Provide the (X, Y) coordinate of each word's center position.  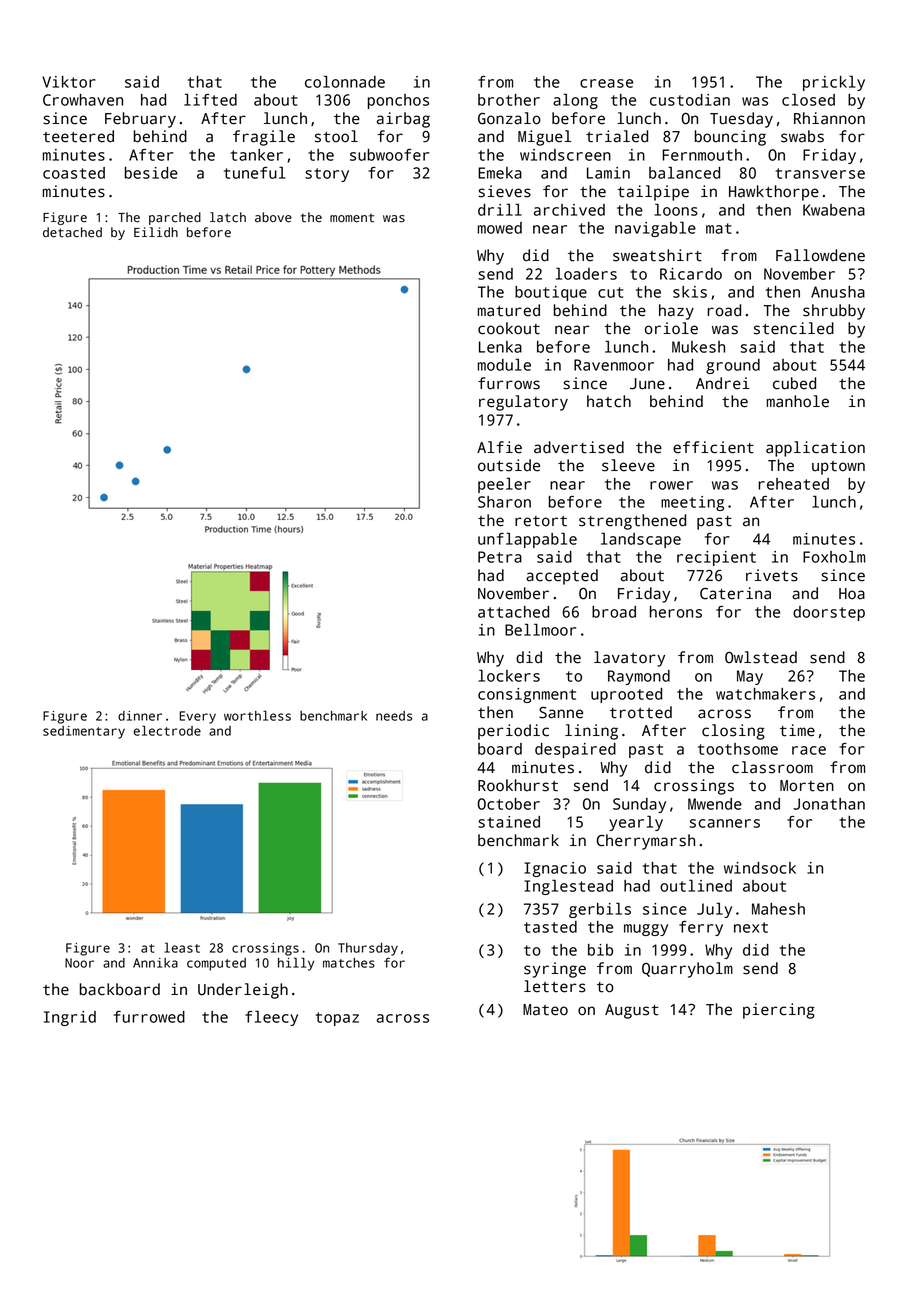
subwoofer (389, 155)
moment (352, 218)
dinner (140, 716)
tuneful (255, 172)
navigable (655, 229)
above (273, 217)
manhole (798, 401)
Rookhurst (518, 785)
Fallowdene (820, 255)
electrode (167, 730)
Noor (79, 963)
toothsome (738, 749)
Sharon (504, 502)
